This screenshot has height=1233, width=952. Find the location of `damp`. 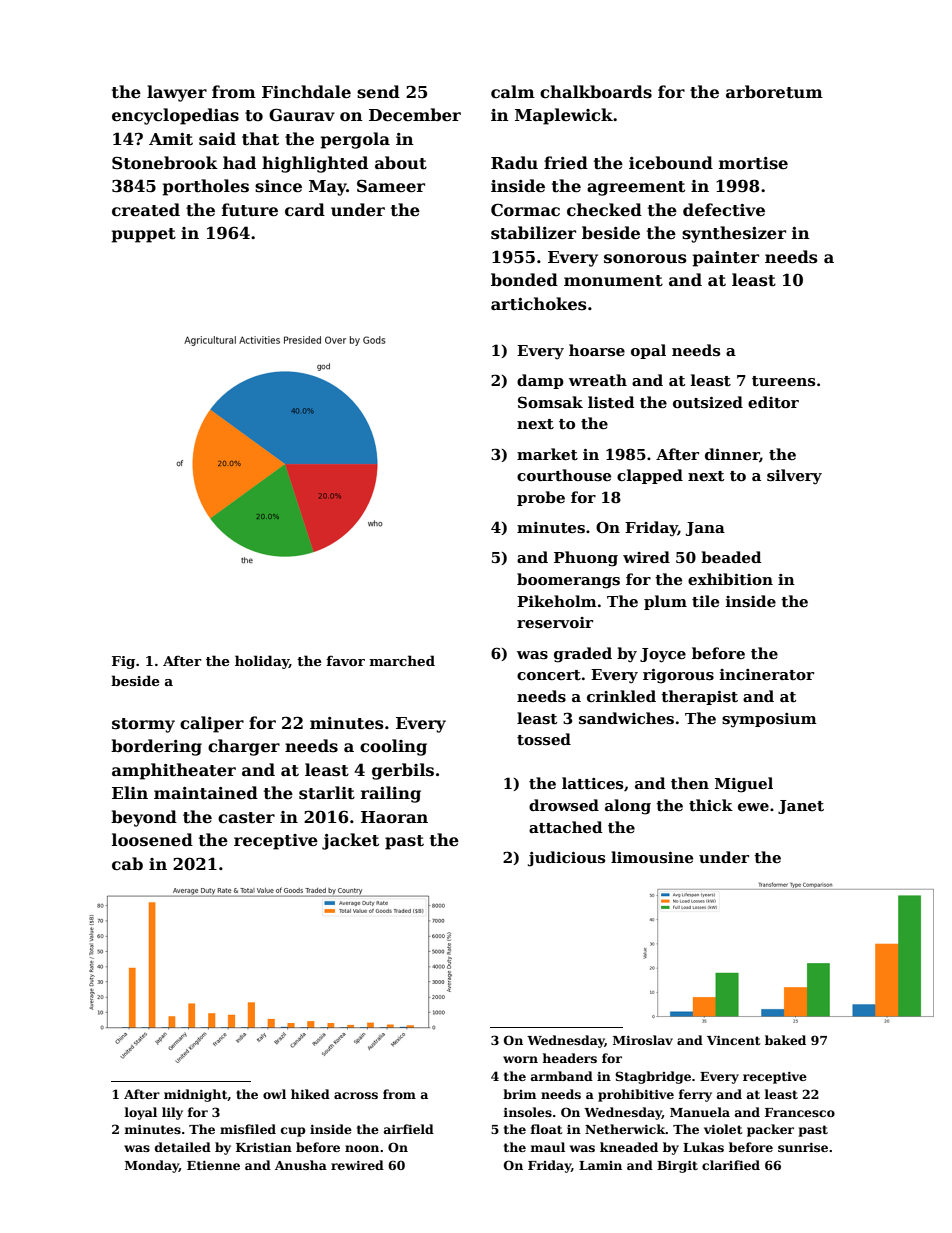

damp is located at coordinates (540, 381).
